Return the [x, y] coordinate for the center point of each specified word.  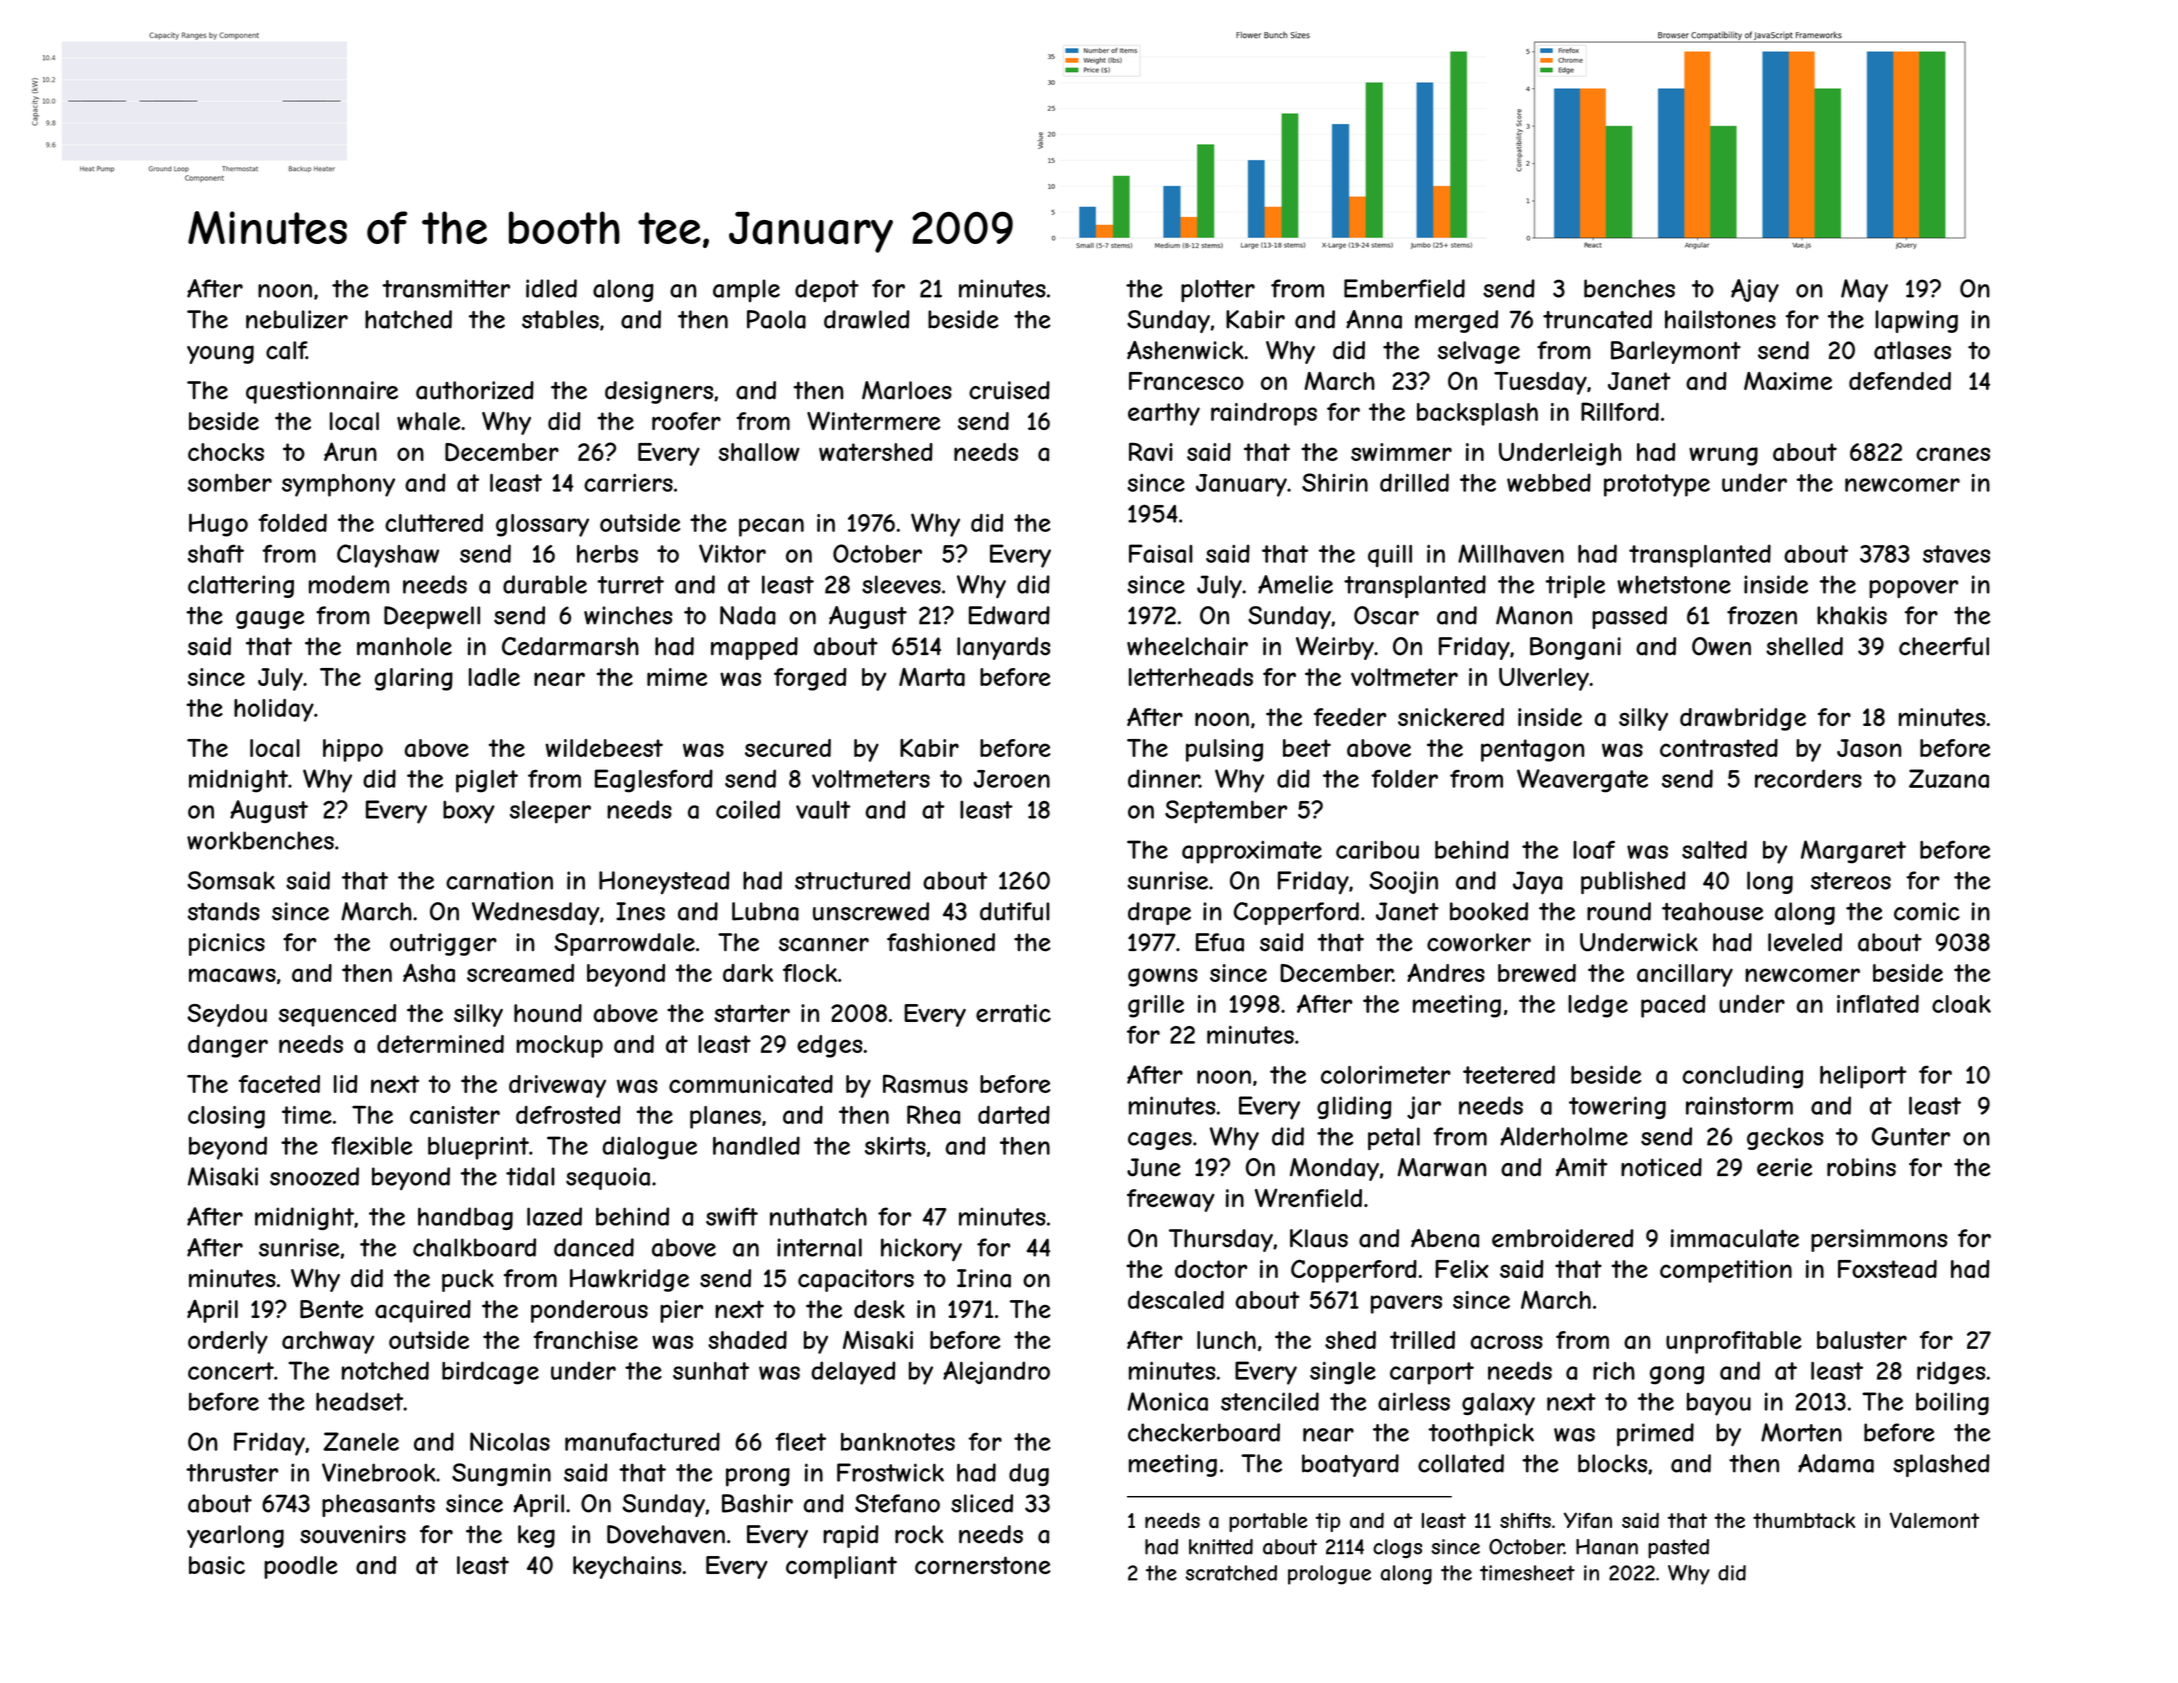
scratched [1231, 1573]
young [220, 354]
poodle [301, 1567]
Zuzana [1949, 778]
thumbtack [1804, 1520]
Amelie [1295, 584]
